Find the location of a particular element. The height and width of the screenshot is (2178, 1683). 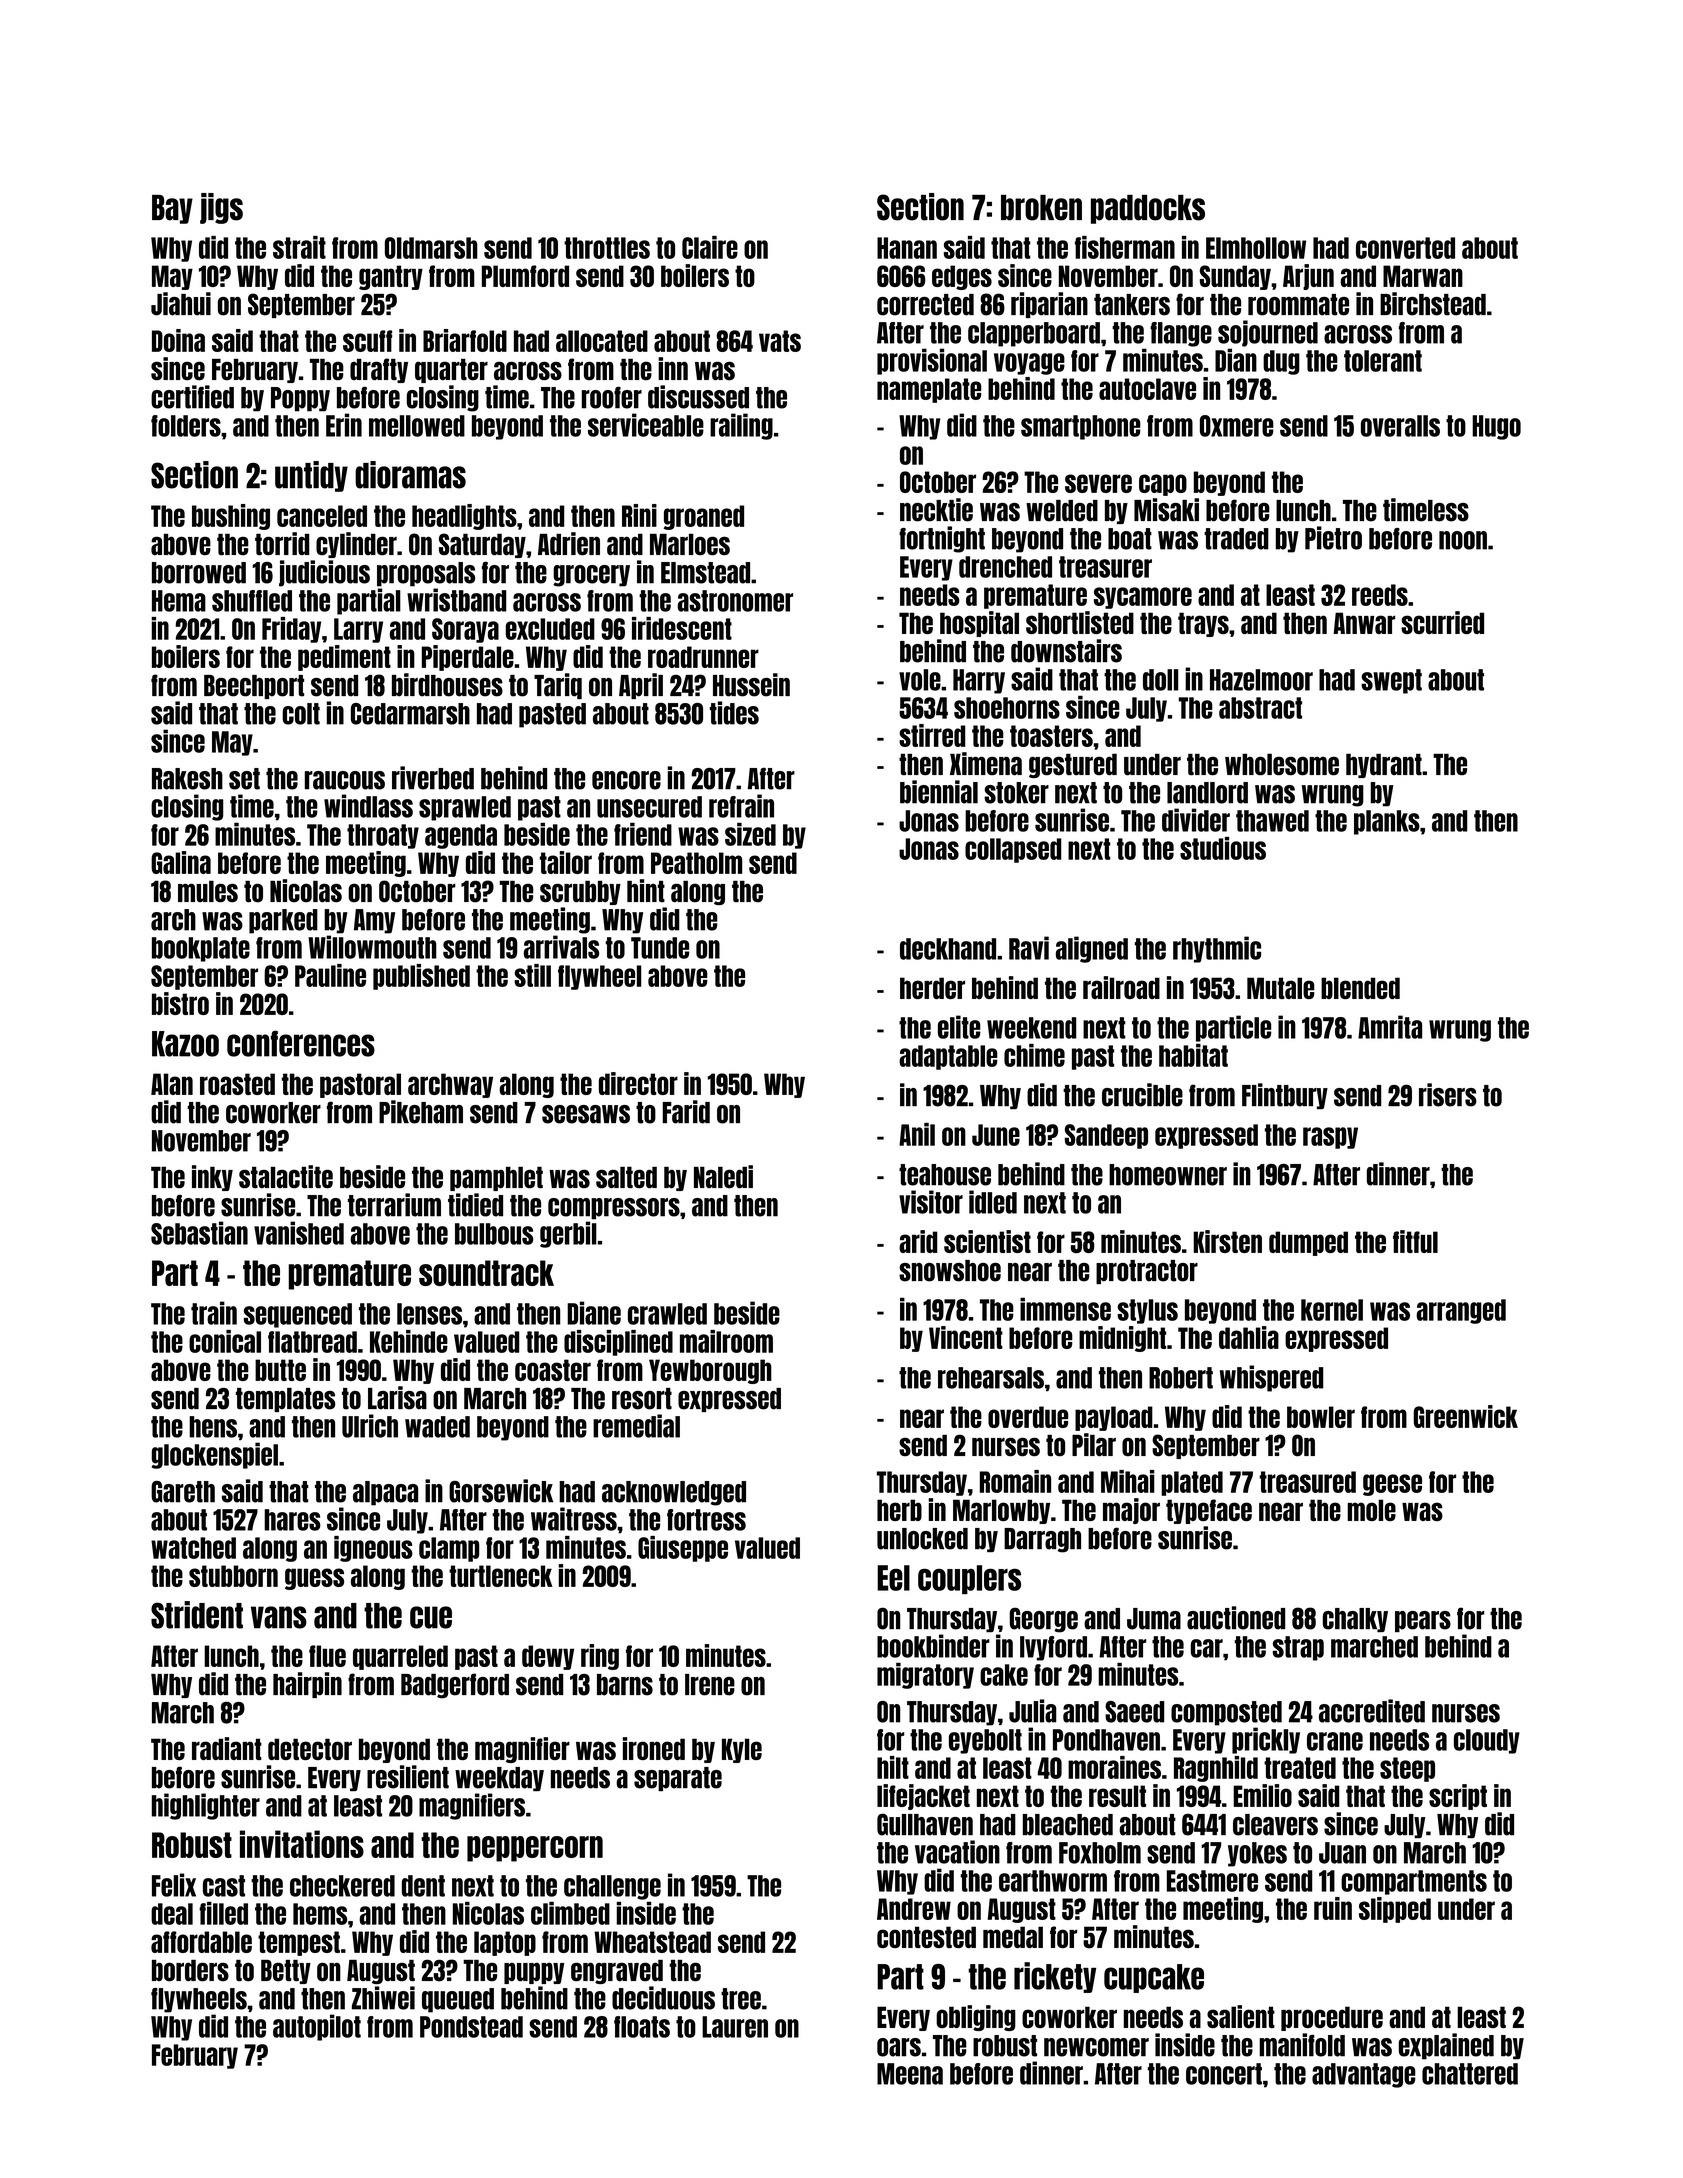

dahlia is located at coordinates (1249, 1337).
